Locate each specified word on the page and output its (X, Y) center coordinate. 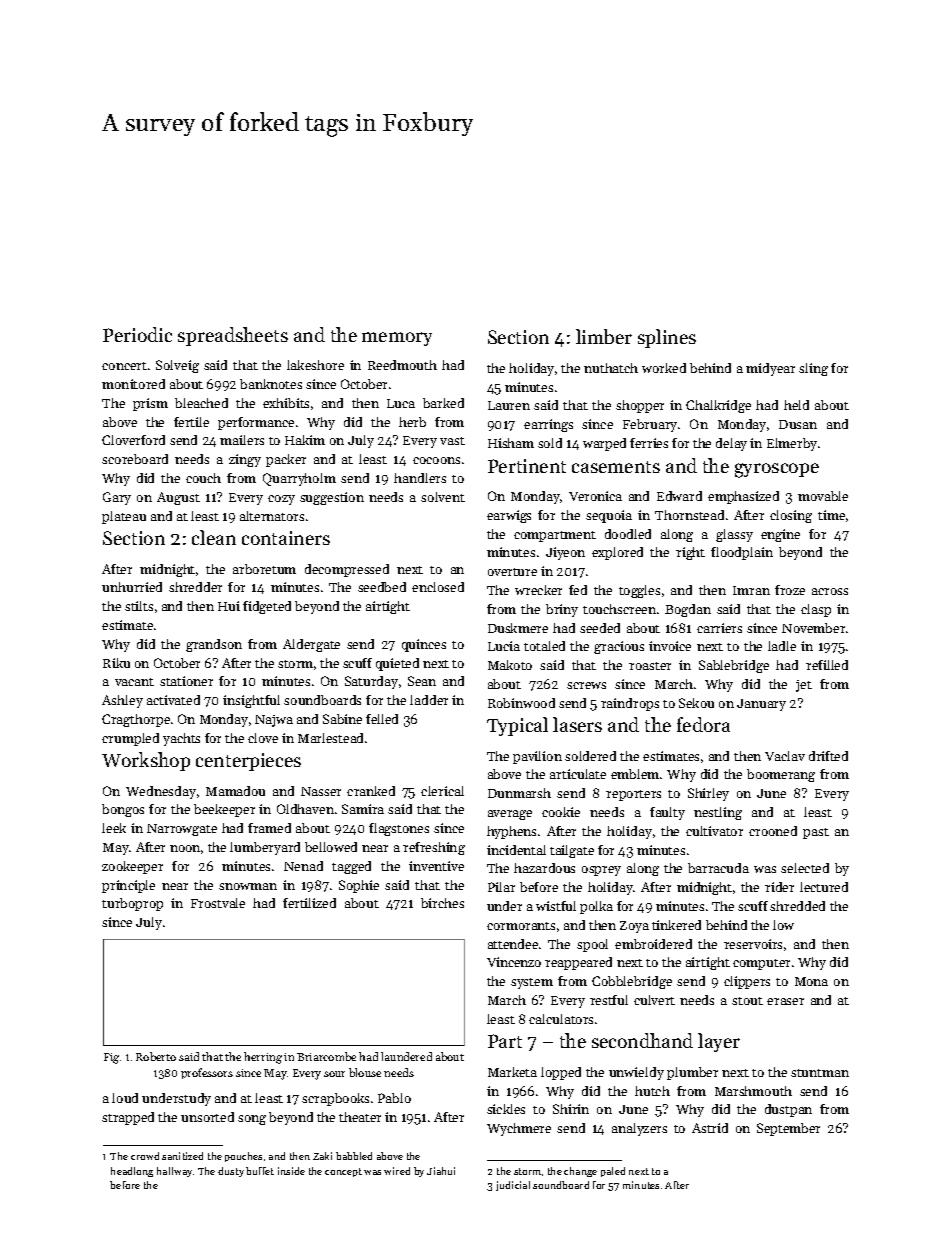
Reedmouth (402, 365)
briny (562, 610)
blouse (365, 1072)
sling (813, 369)
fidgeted (267, 607)
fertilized (309, 903)
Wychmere (519, 1129)
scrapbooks (335, 1099)
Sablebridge (734, 666)
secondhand (642, 1040)
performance (256, 423)
